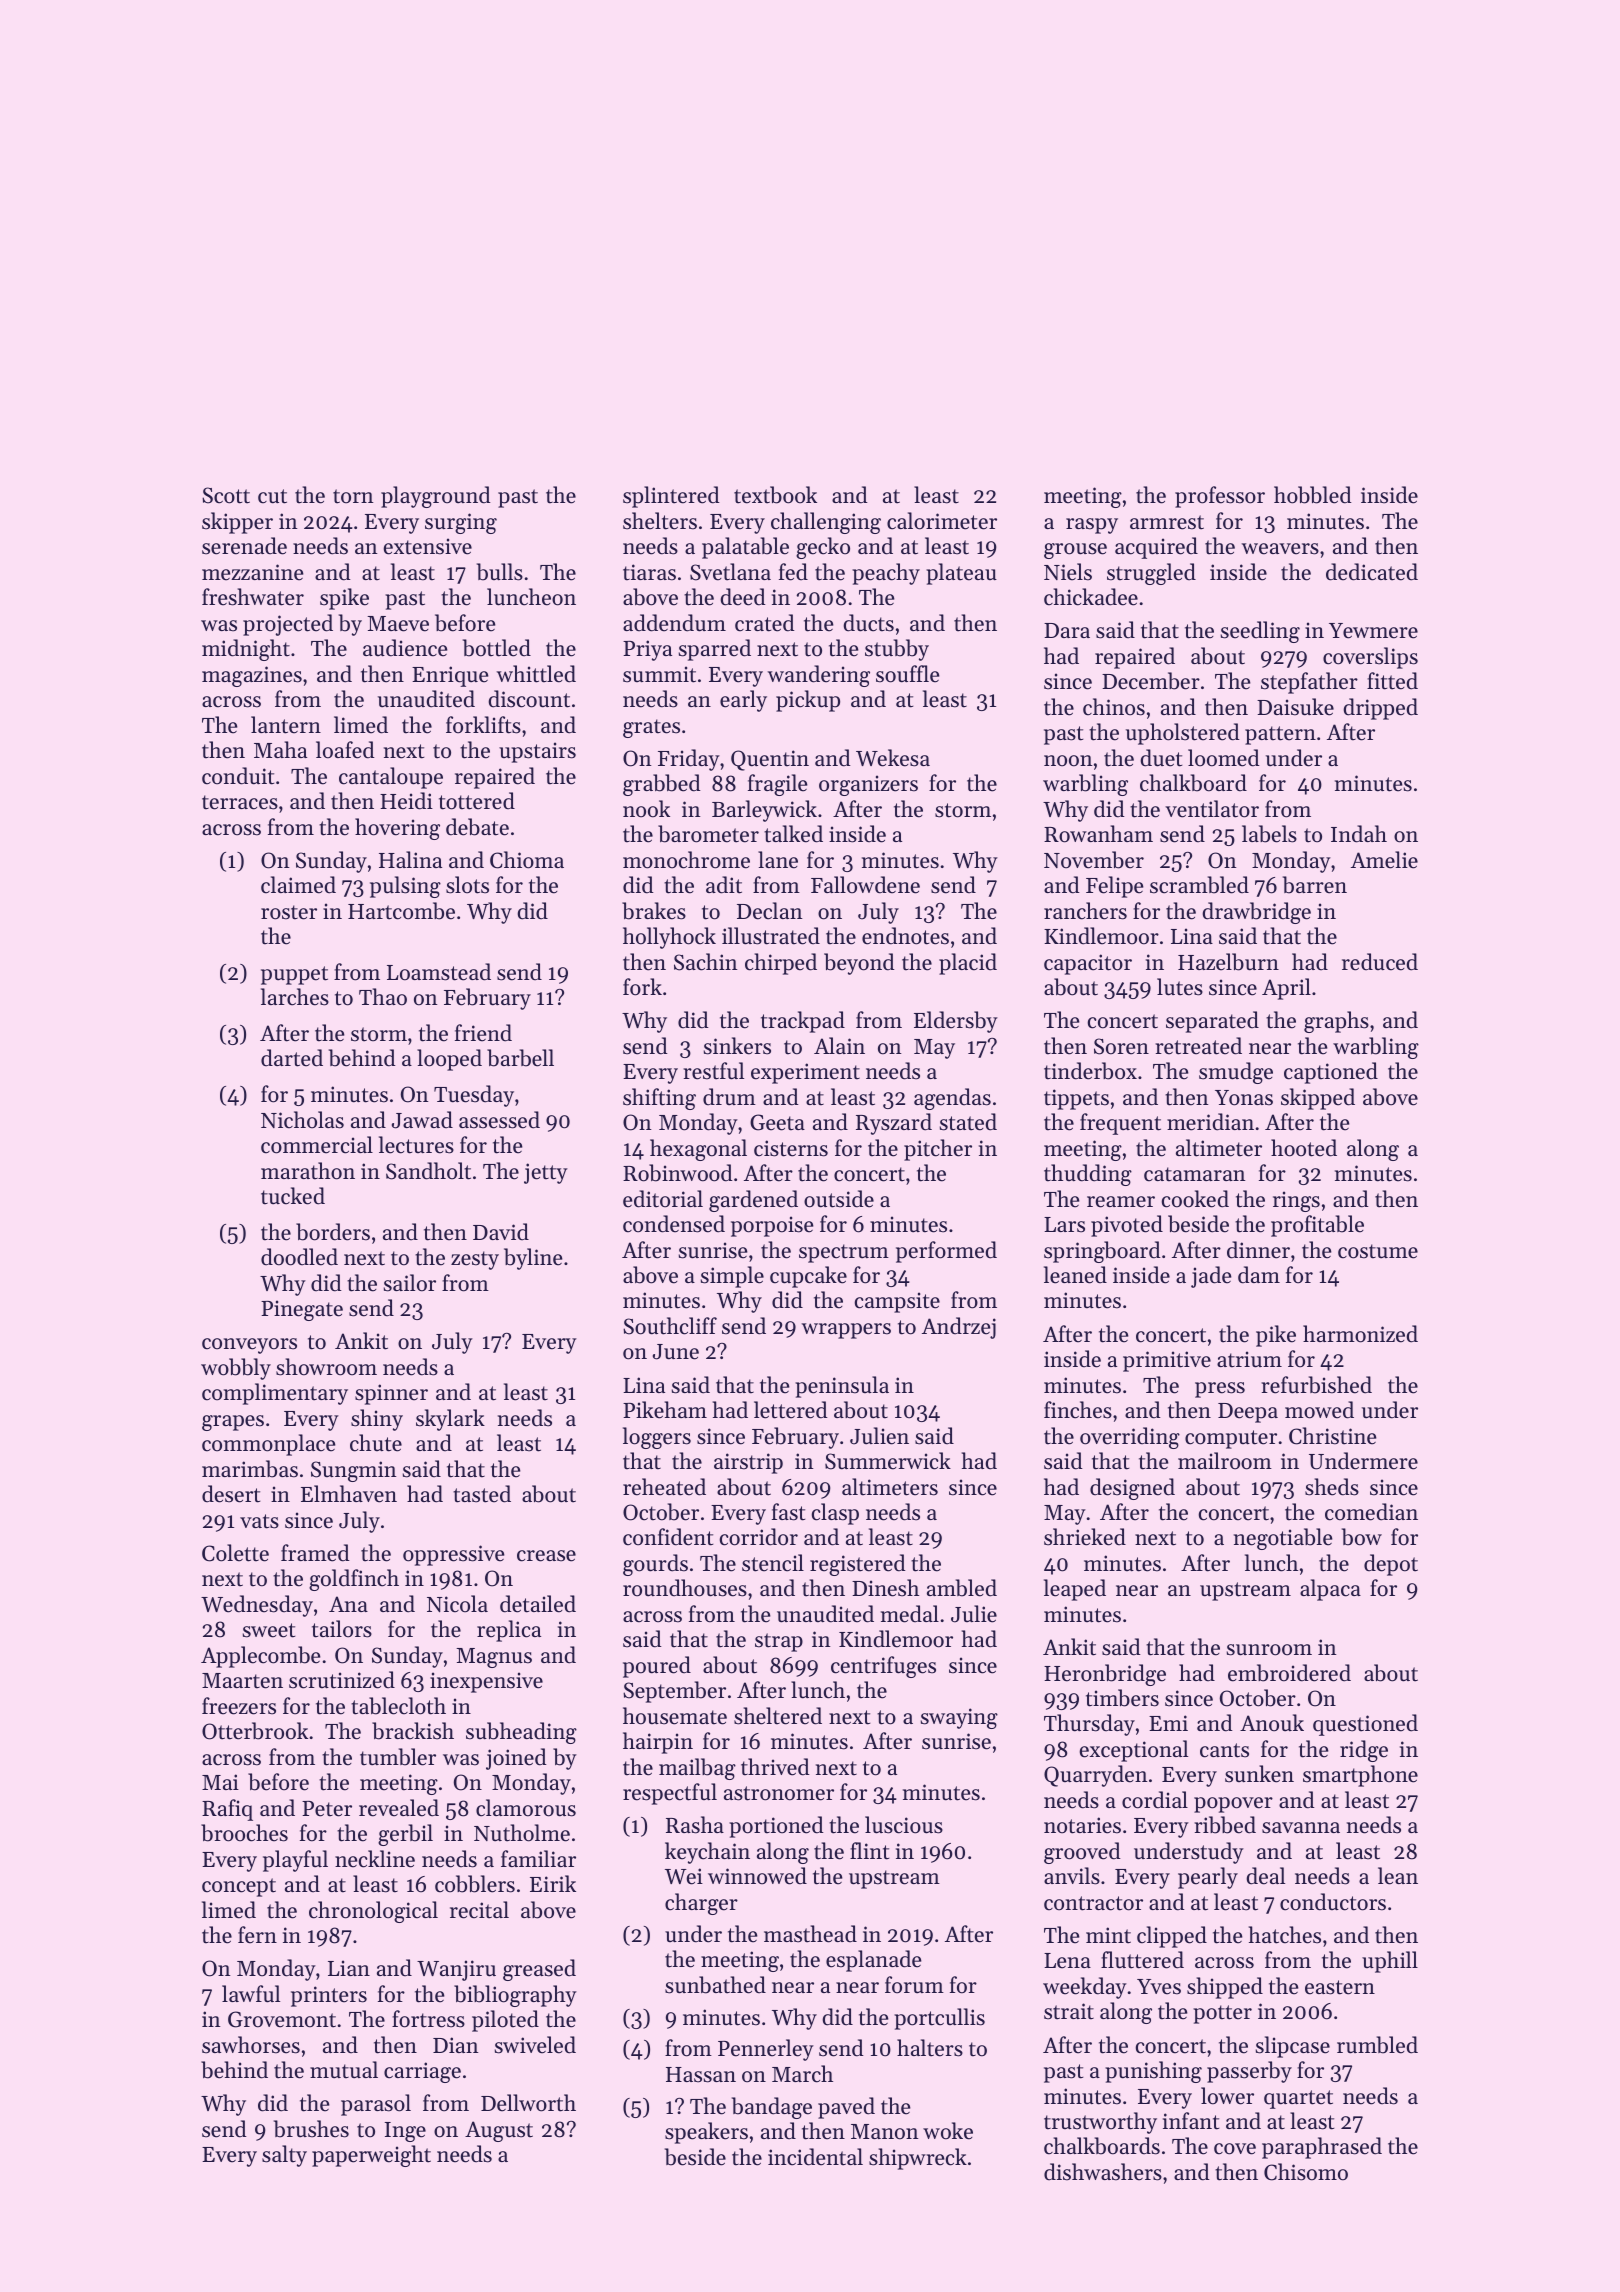 The height and width of the image is (2292, 1620). Describe the element at coordinates (497, 648) in the image. I see `bottled` at that location.
